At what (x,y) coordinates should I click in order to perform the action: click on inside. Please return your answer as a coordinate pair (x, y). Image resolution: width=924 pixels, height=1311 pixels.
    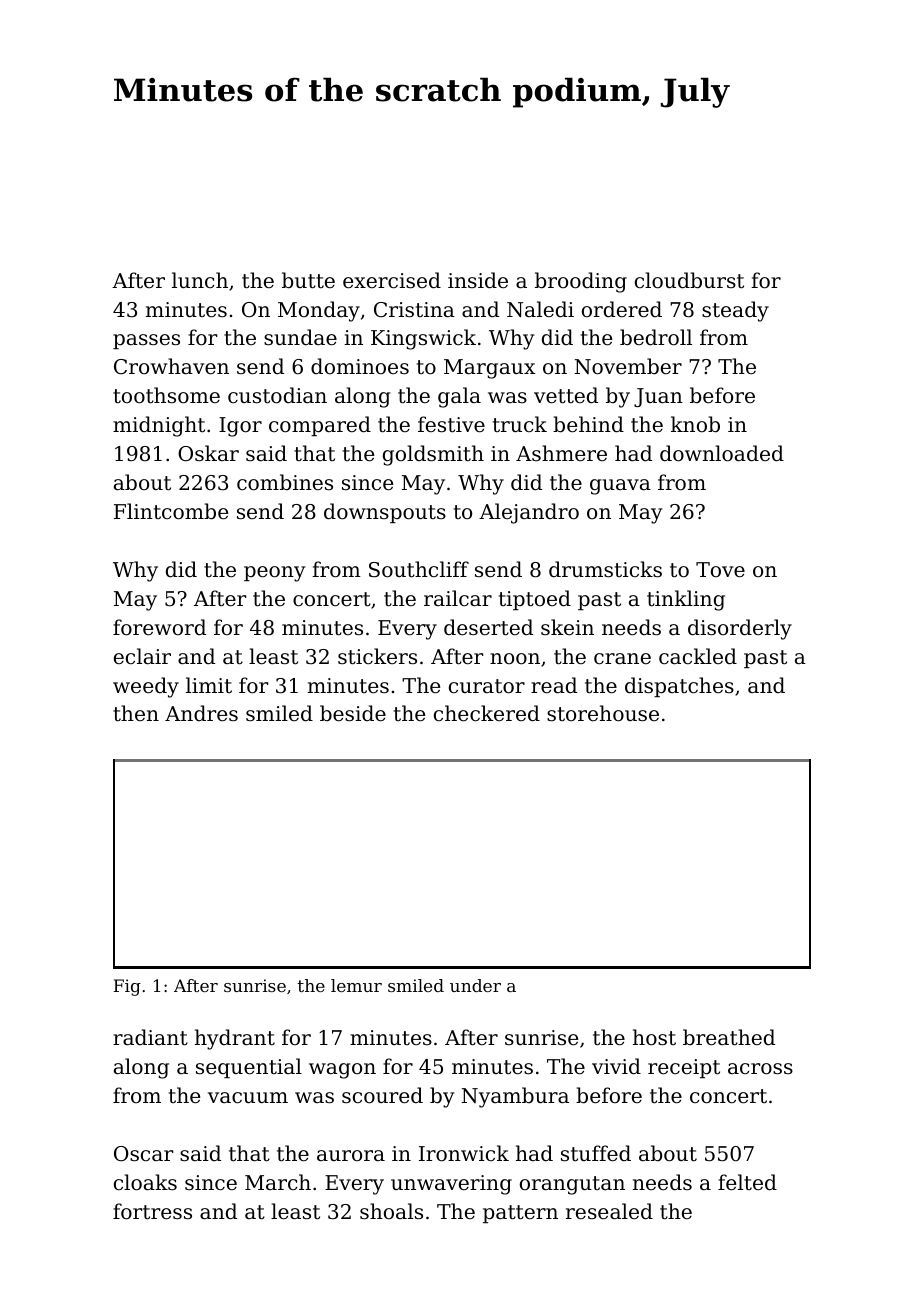
    Looking at the image, I should click on (478, 280).
